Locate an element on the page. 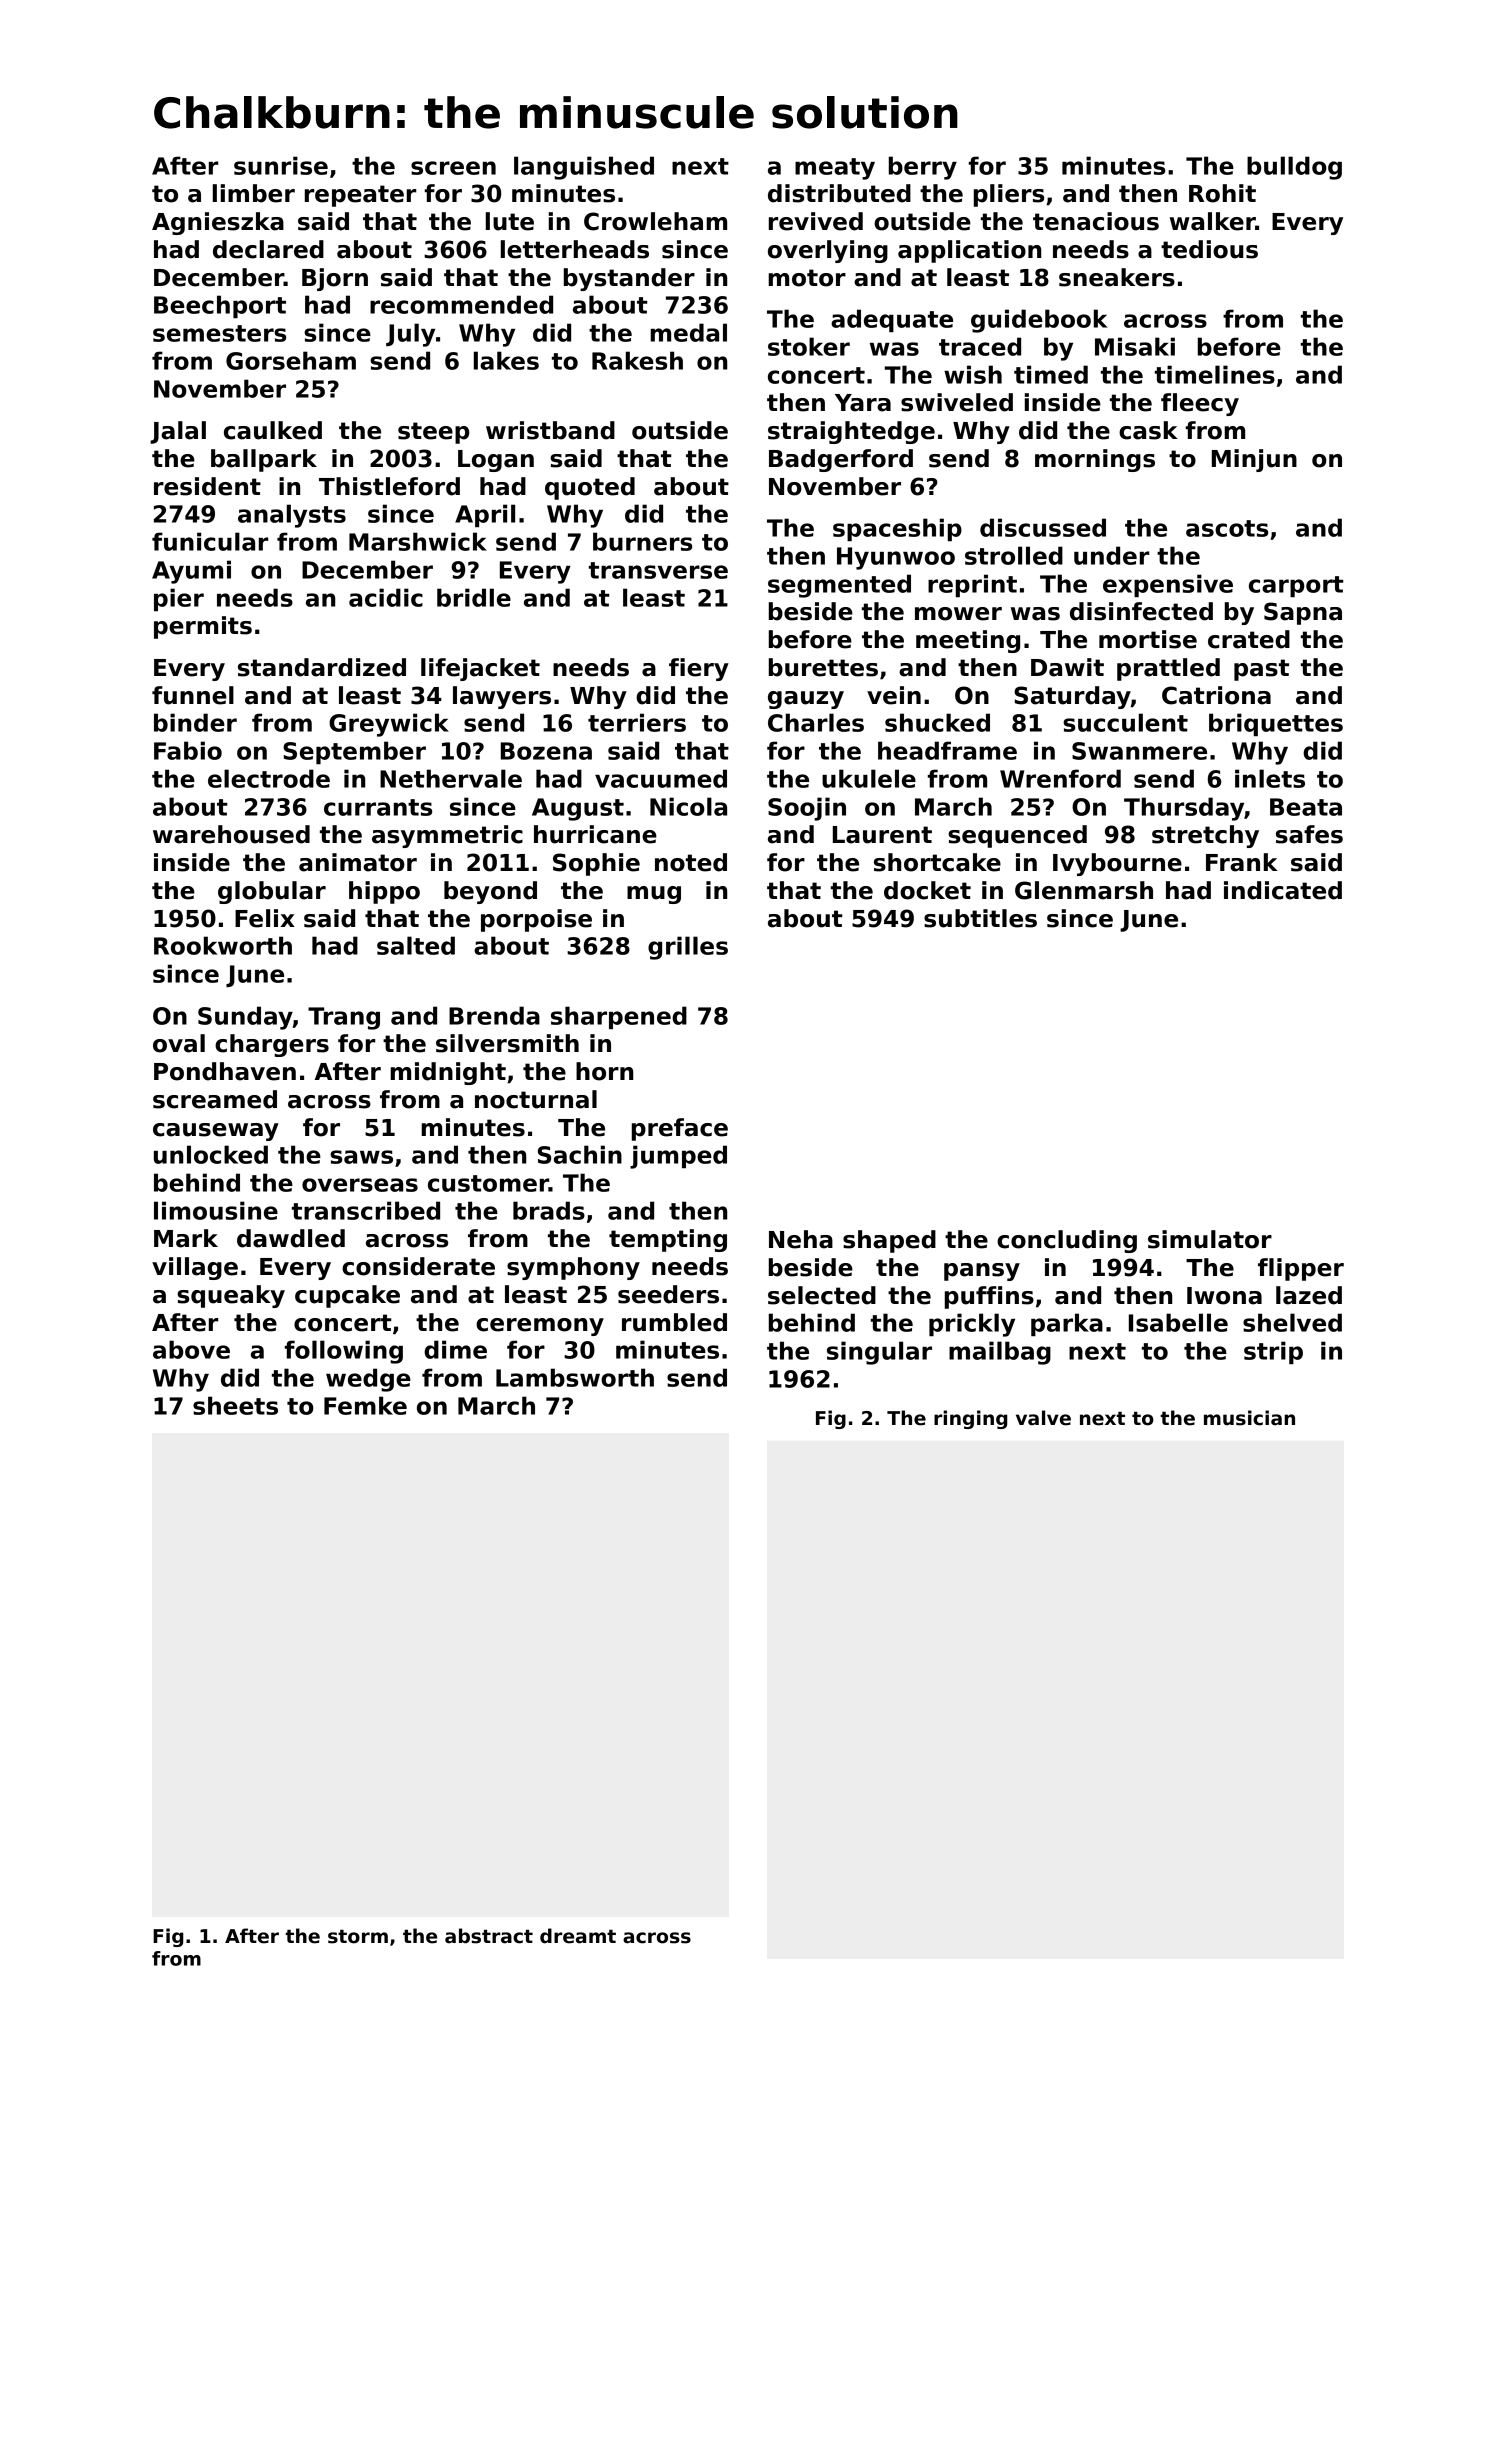 This page has width=1496, height=2464. brads is located at coordinates (549, 1210).
